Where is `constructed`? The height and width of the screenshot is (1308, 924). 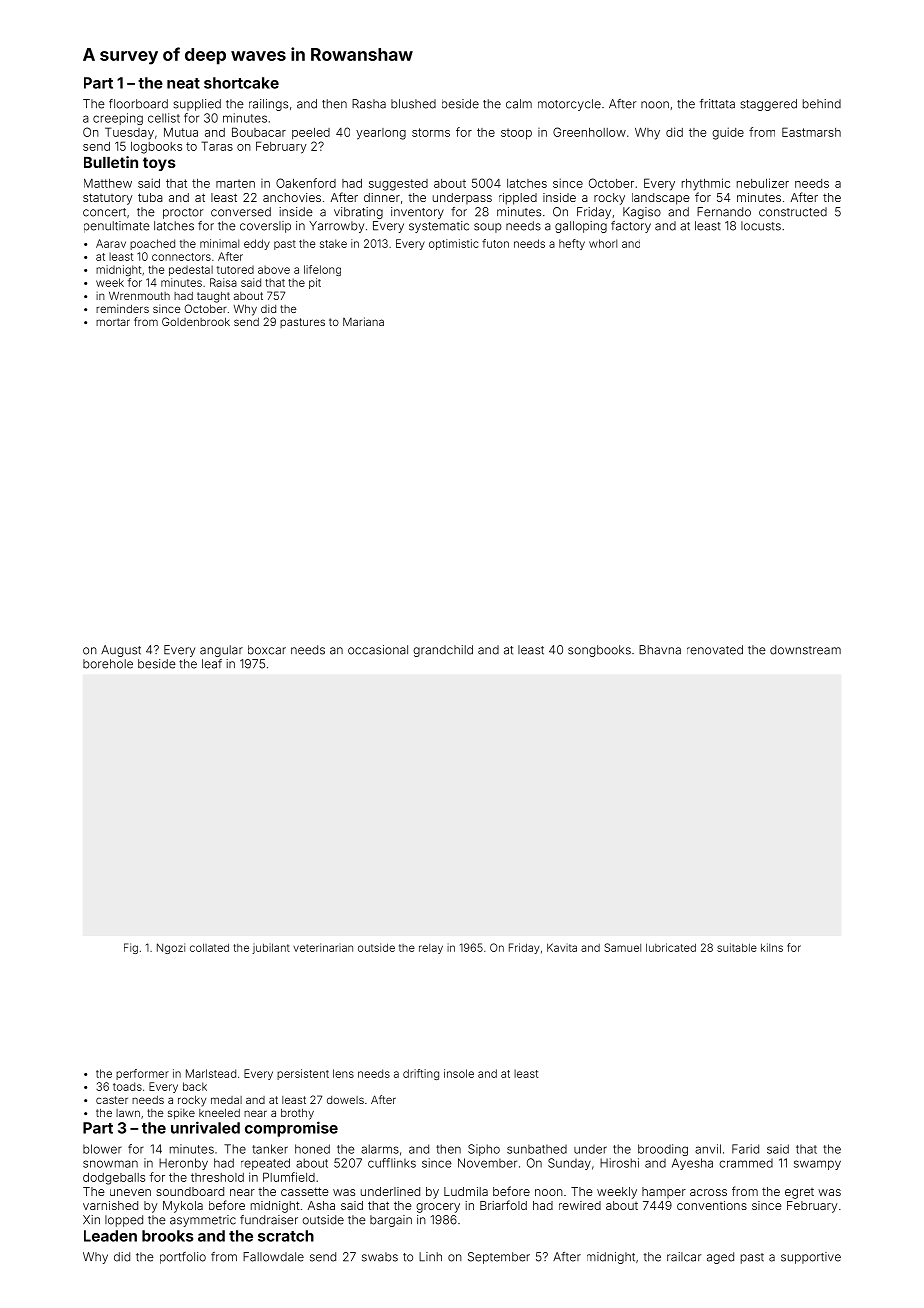 constructed is located at coordinates (793, 212).
